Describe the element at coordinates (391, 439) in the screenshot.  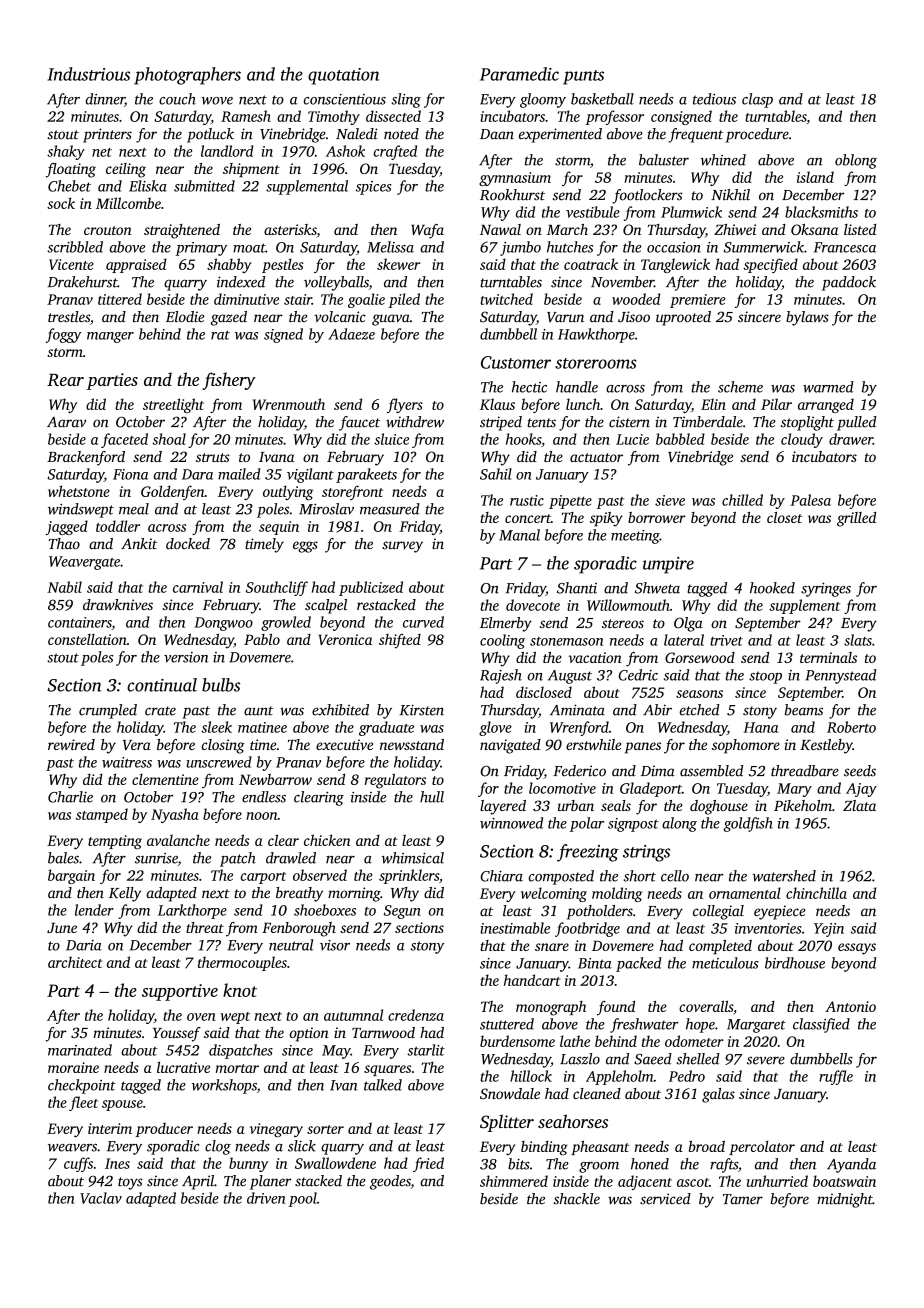
I see `sluice` at that location.
